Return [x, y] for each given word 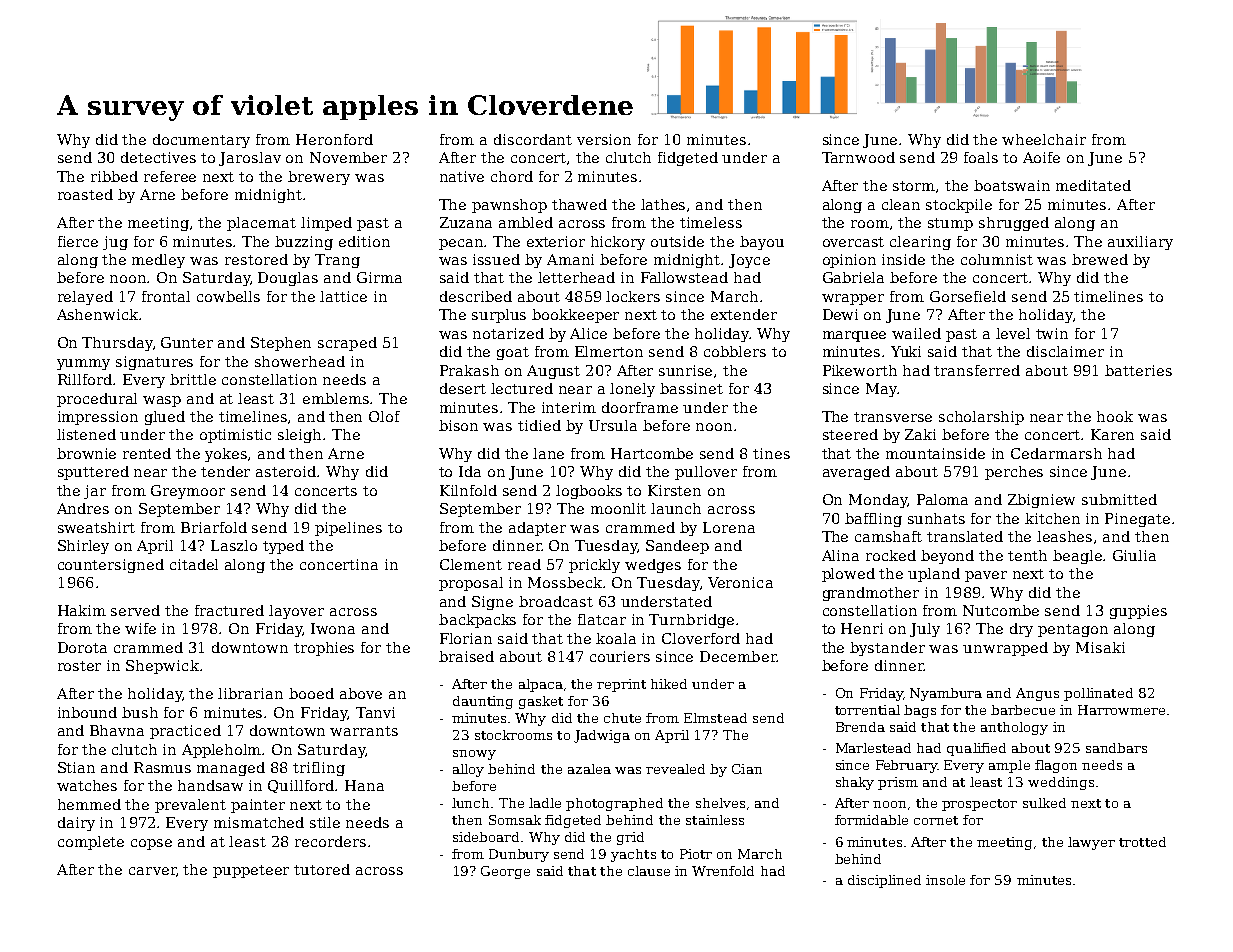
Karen [1112, 434]
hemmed [89, 804]
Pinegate [1137, 520]
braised [466, 656]
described [476, 296]
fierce [78, 241]
